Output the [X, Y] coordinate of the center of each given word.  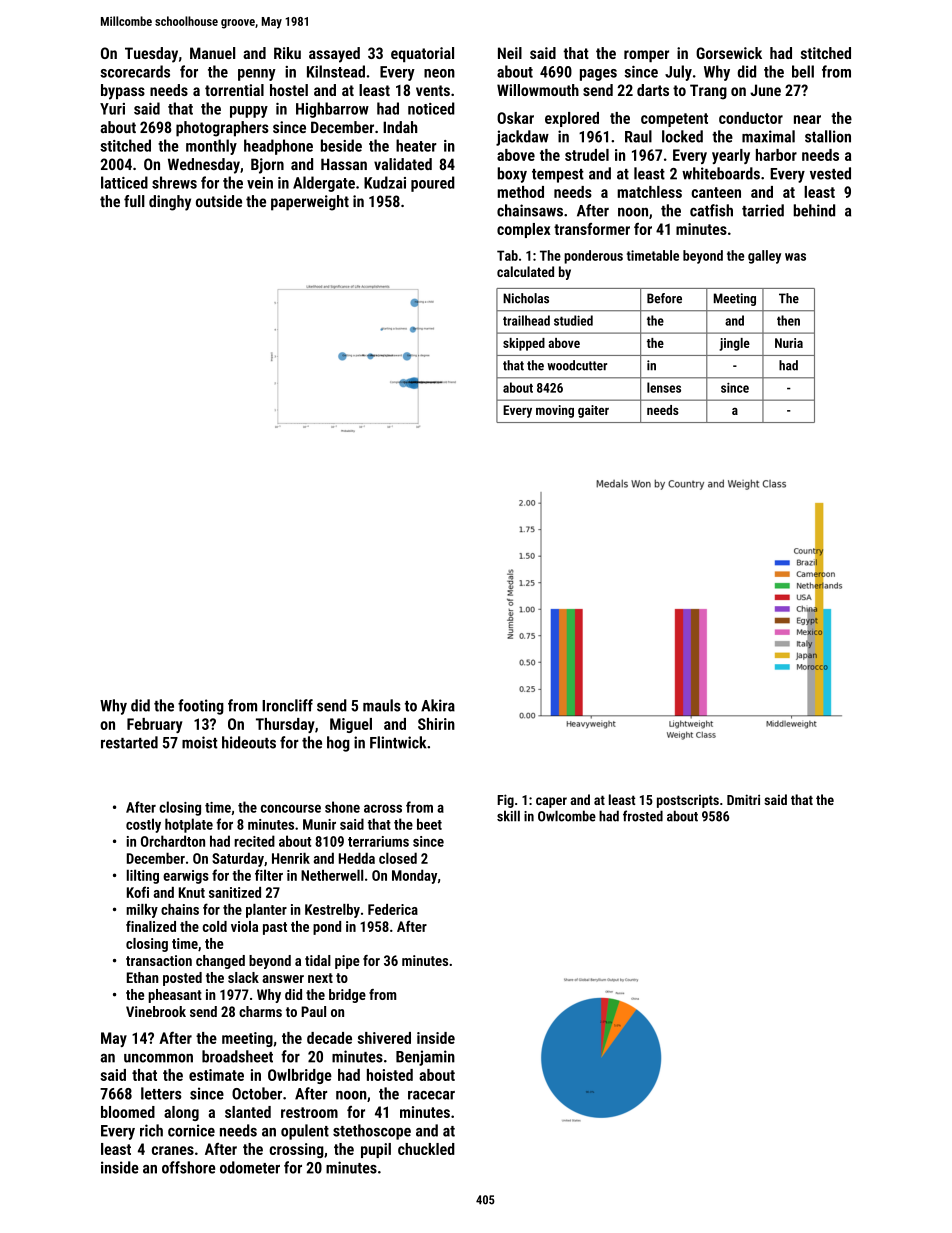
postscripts [688, 801]
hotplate [189, 825]
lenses [664, 387]
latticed [124, 182]
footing [201, 707]
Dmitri [743, 799]
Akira [438, 705]
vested [830, 173]
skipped [524, 344]
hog [338, 744]
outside [219, 201]
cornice [191, 1130]
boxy [512, 175]
